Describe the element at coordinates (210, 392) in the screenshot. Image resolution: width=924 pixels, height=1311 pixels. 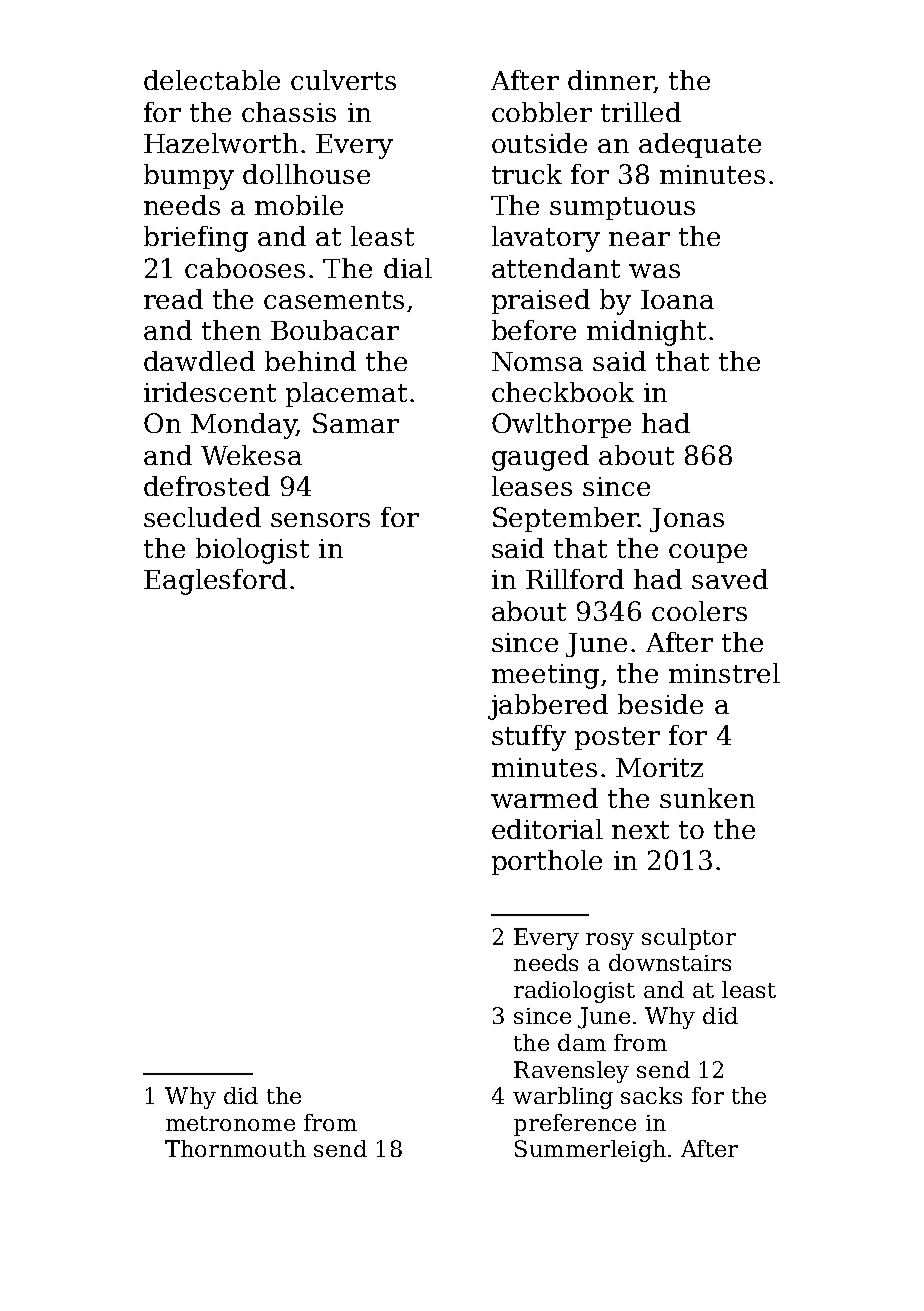
I see `iridescent` at that location.
